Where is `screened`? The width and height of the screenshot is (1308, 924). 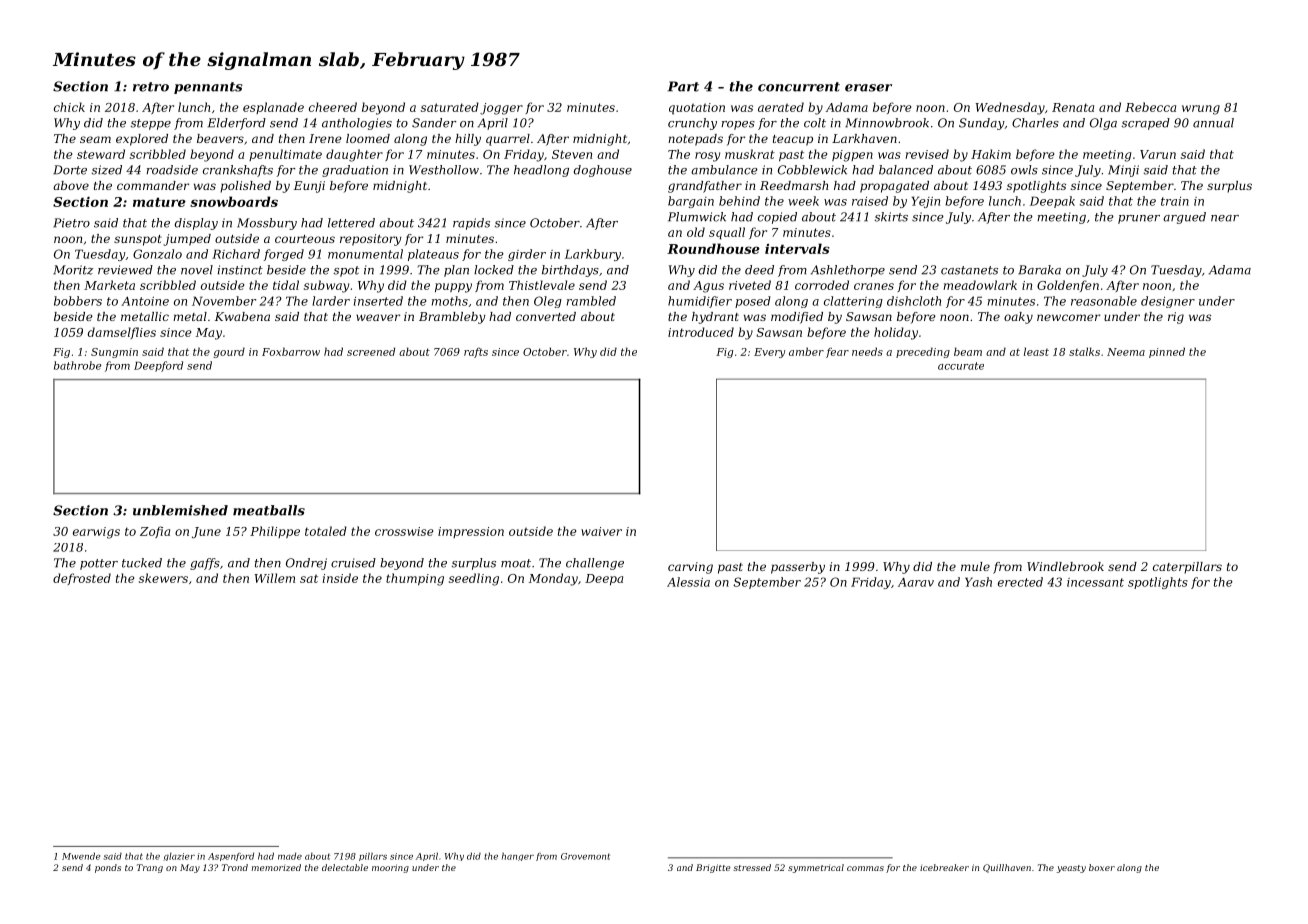
screened is located at coordinates (371, 351).
